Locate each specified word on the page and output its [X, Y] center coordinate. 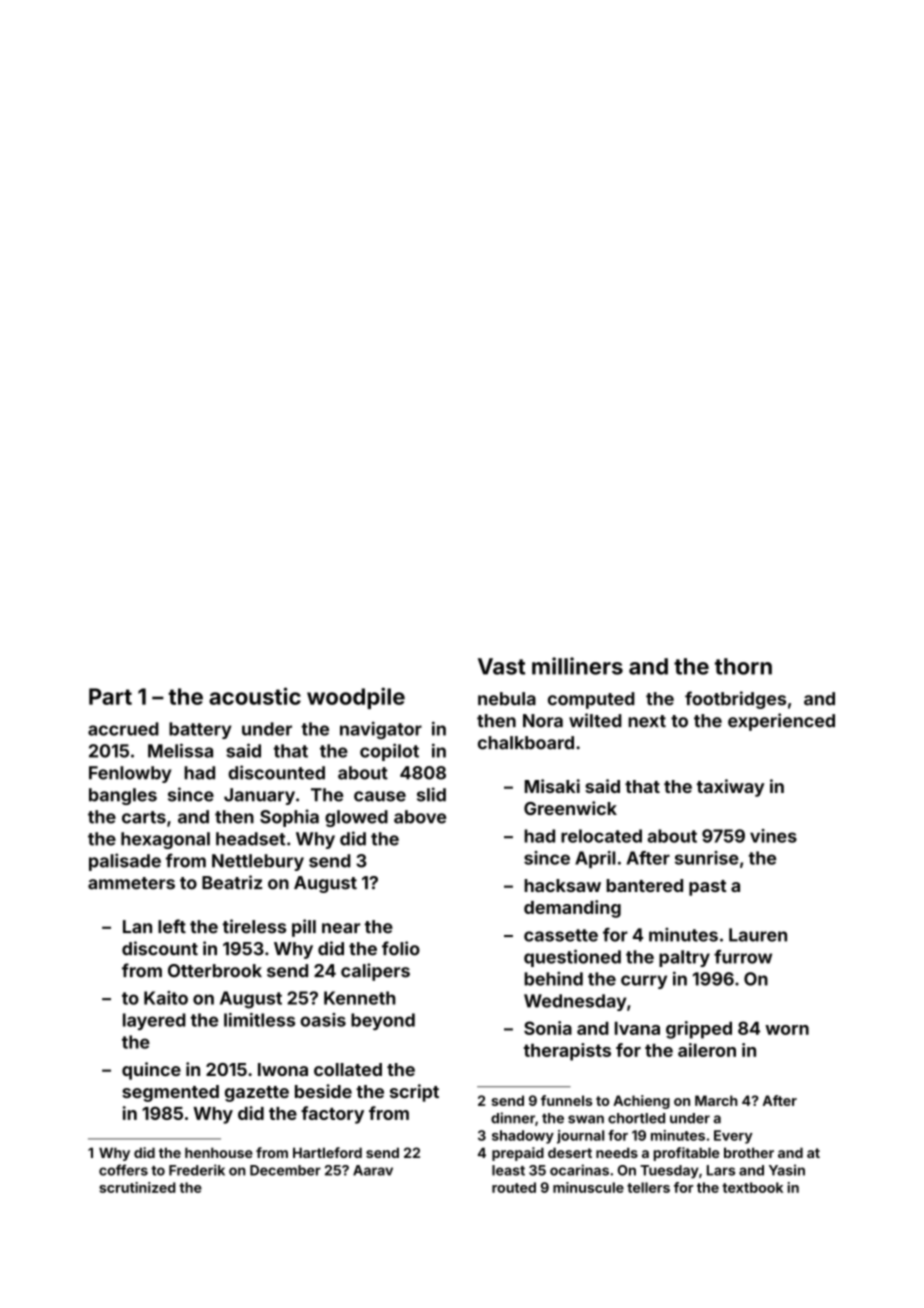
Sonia [548, 1028]
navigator [381, 730]
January [259, 796]
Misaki [552, 786]
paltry [684, 958]
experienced [781, 722]
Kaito [166, 998]
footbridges [735, 700]
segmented [170, 1093]
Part [110, 696]
